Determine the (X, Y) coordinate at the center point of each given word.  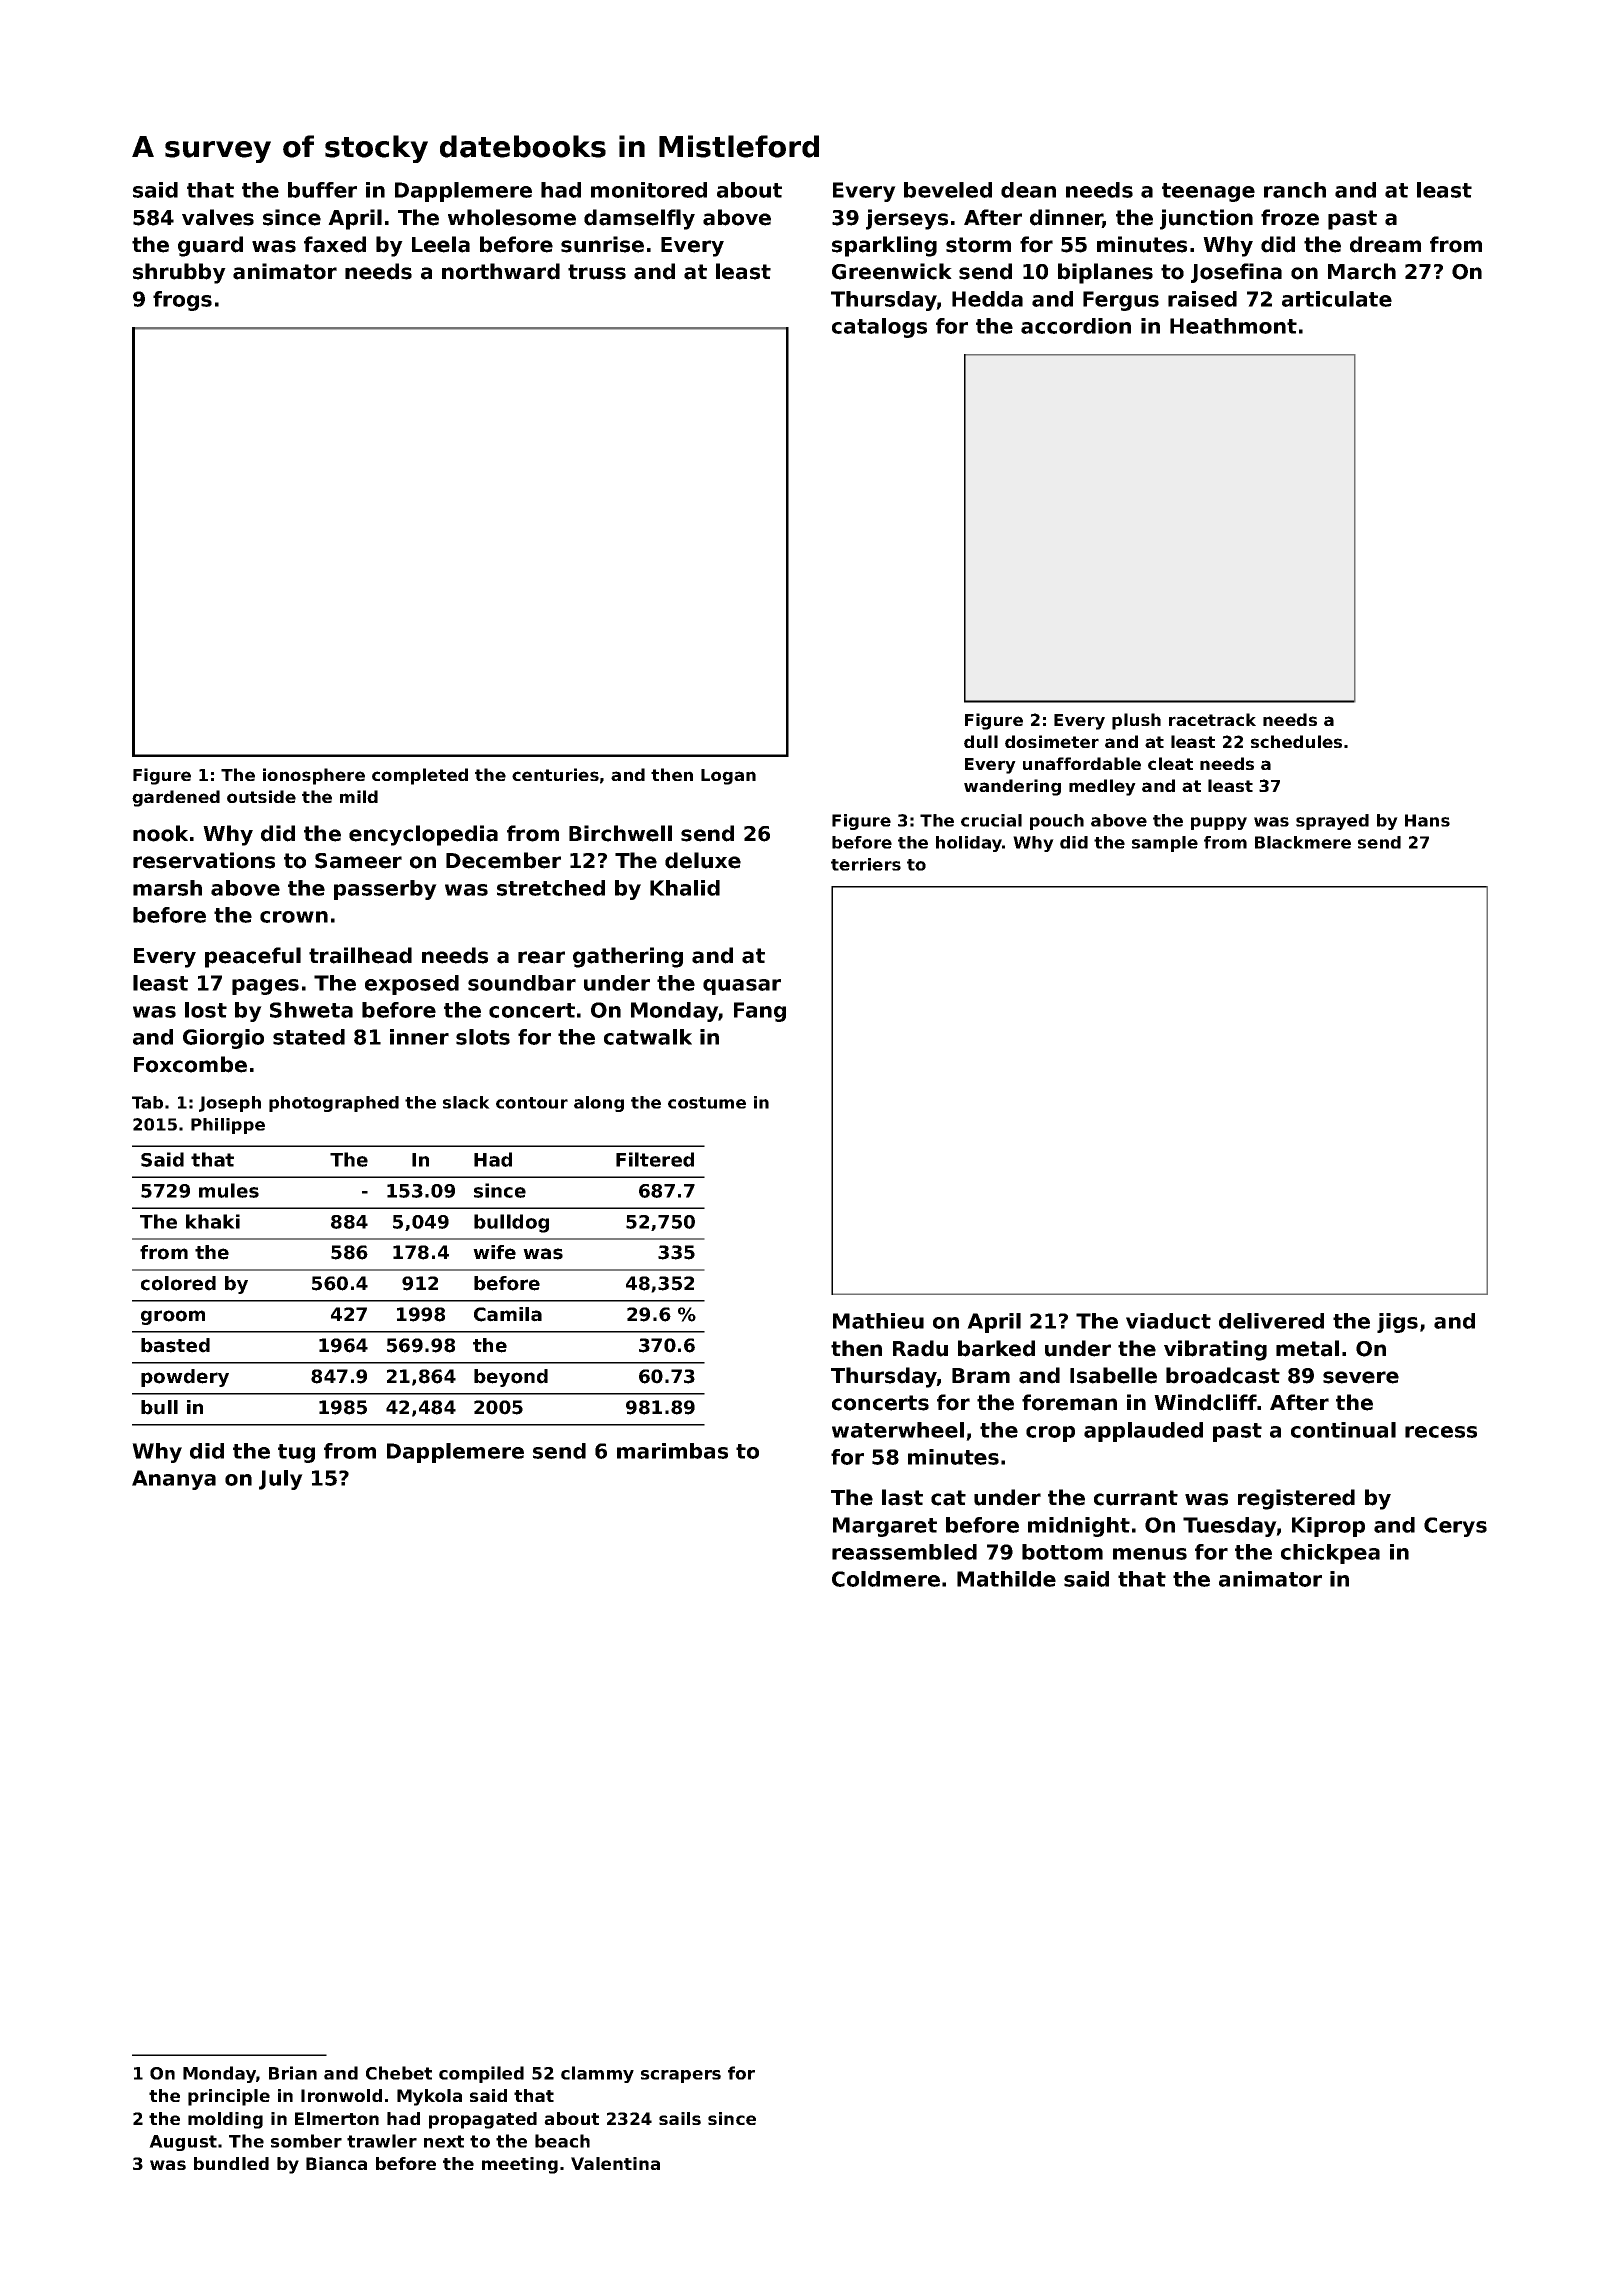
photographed (334, 1104)
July (281, 1480)
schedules (1296, 741)
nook (160, 833)
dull (981, 741)
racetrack (1212, 719)
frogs (182, 301)
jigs (1397, 1323)
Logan (728, 777)
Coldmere (886, 1579)
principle (229, 2097)
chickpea (1330, 1554)
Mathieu (878, 1321)
